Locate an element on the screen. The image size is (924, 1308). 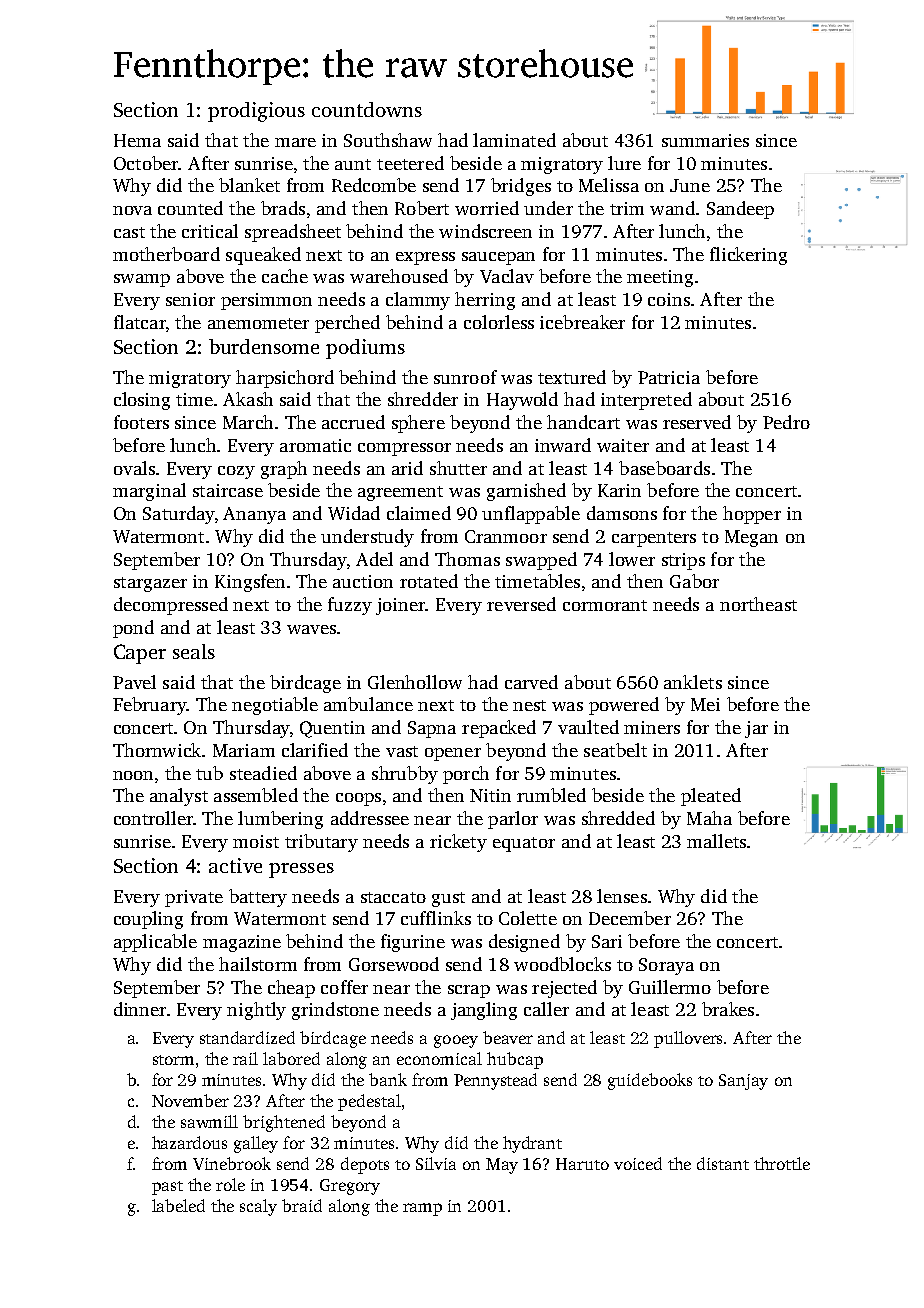
Gorsewood is located at coordinates (394, 964).
